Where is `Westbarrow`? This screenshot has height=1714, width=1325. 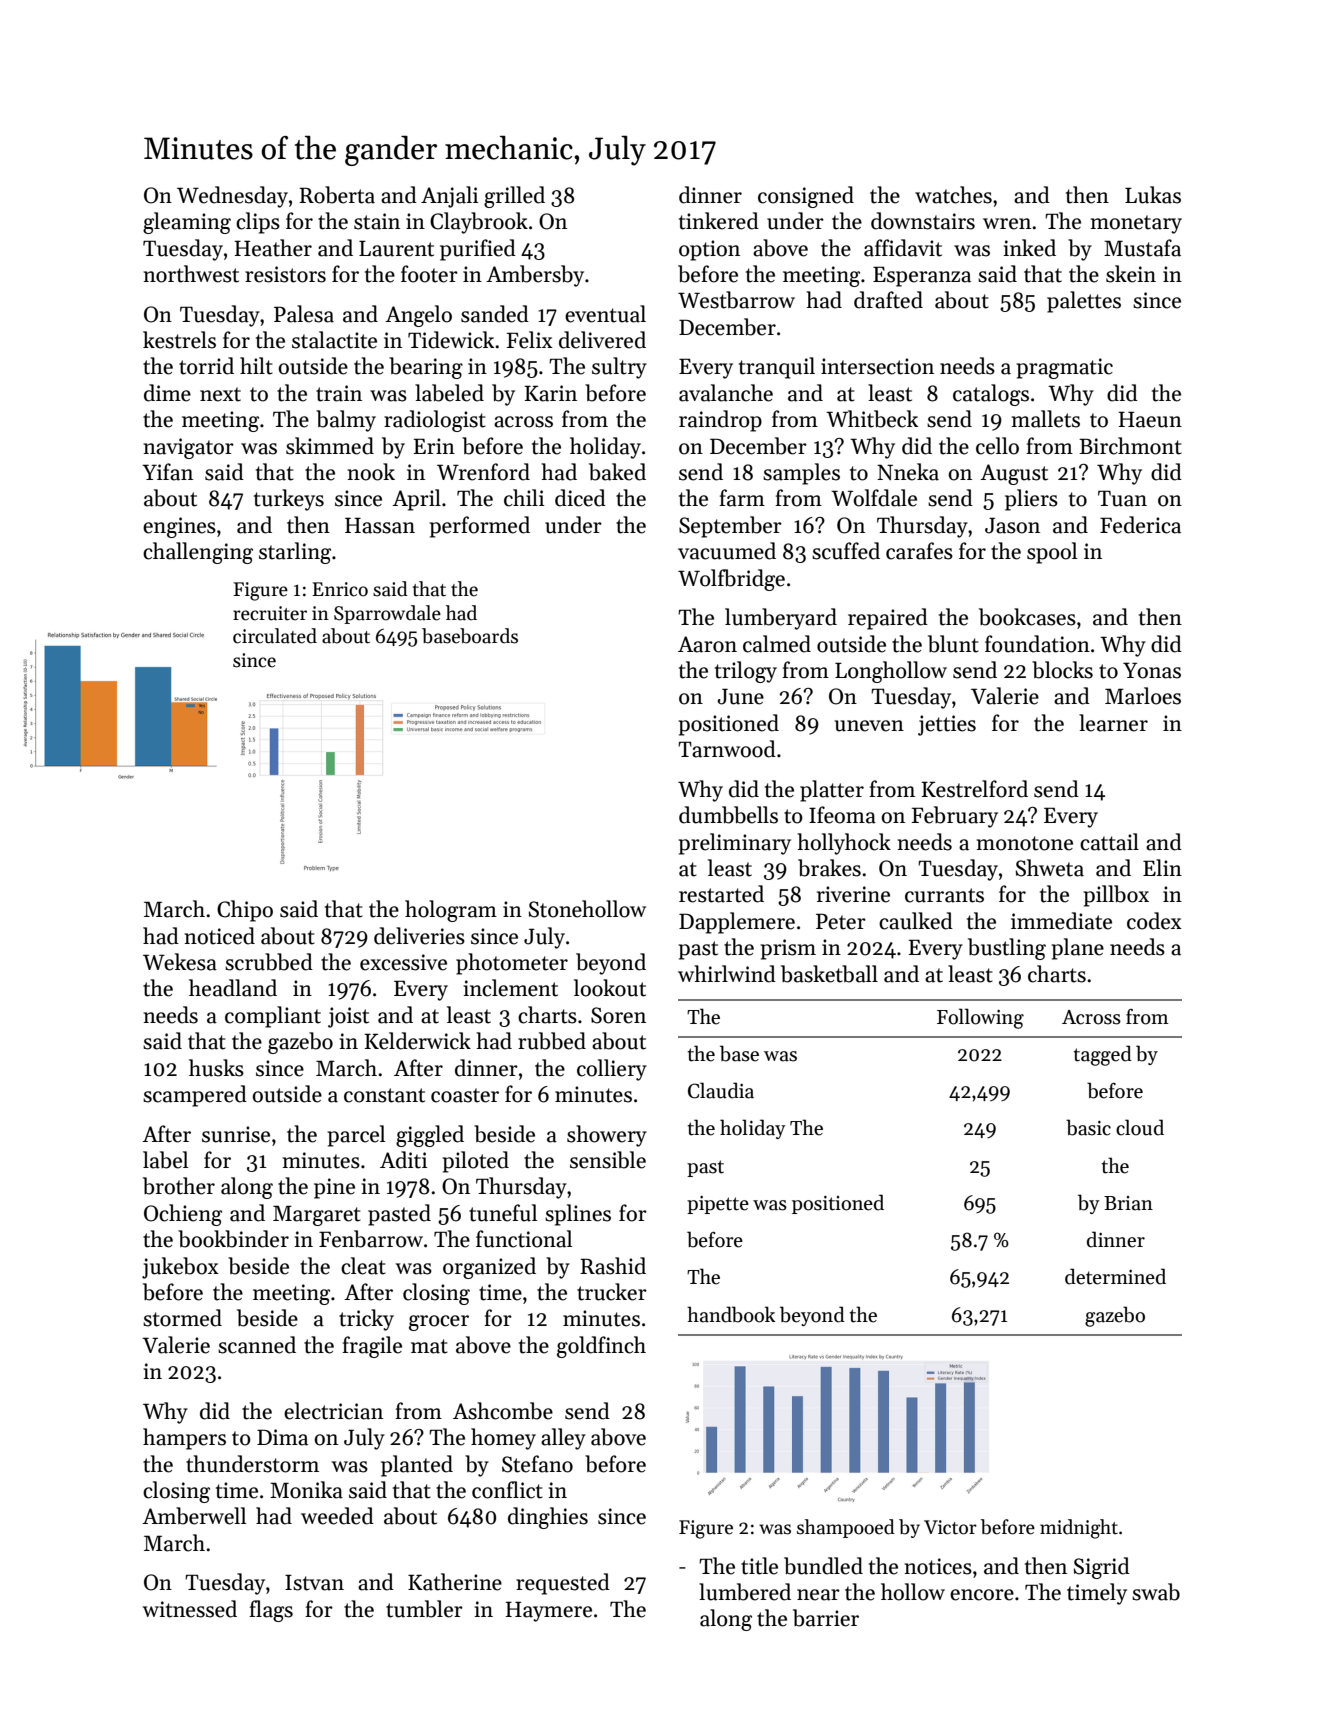
Westbarrow is located at coordinates (736, 300).
